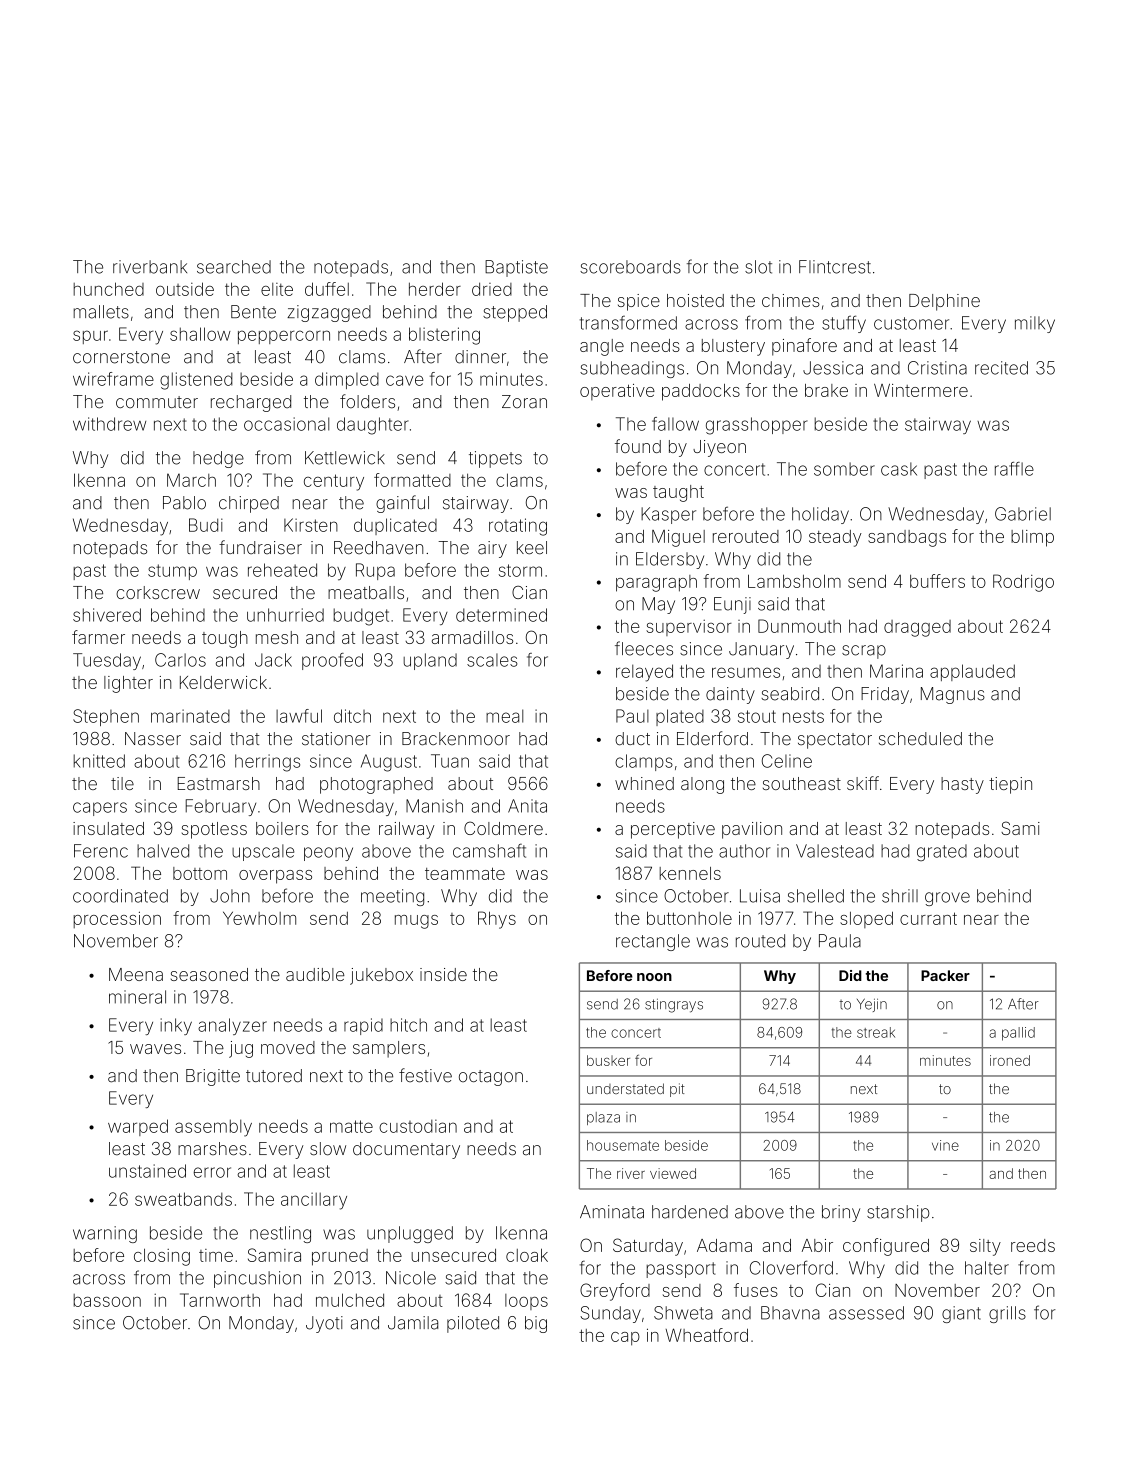  Describe the element at coordinates (945, 1145) in the document. I see `vine` at that location.
